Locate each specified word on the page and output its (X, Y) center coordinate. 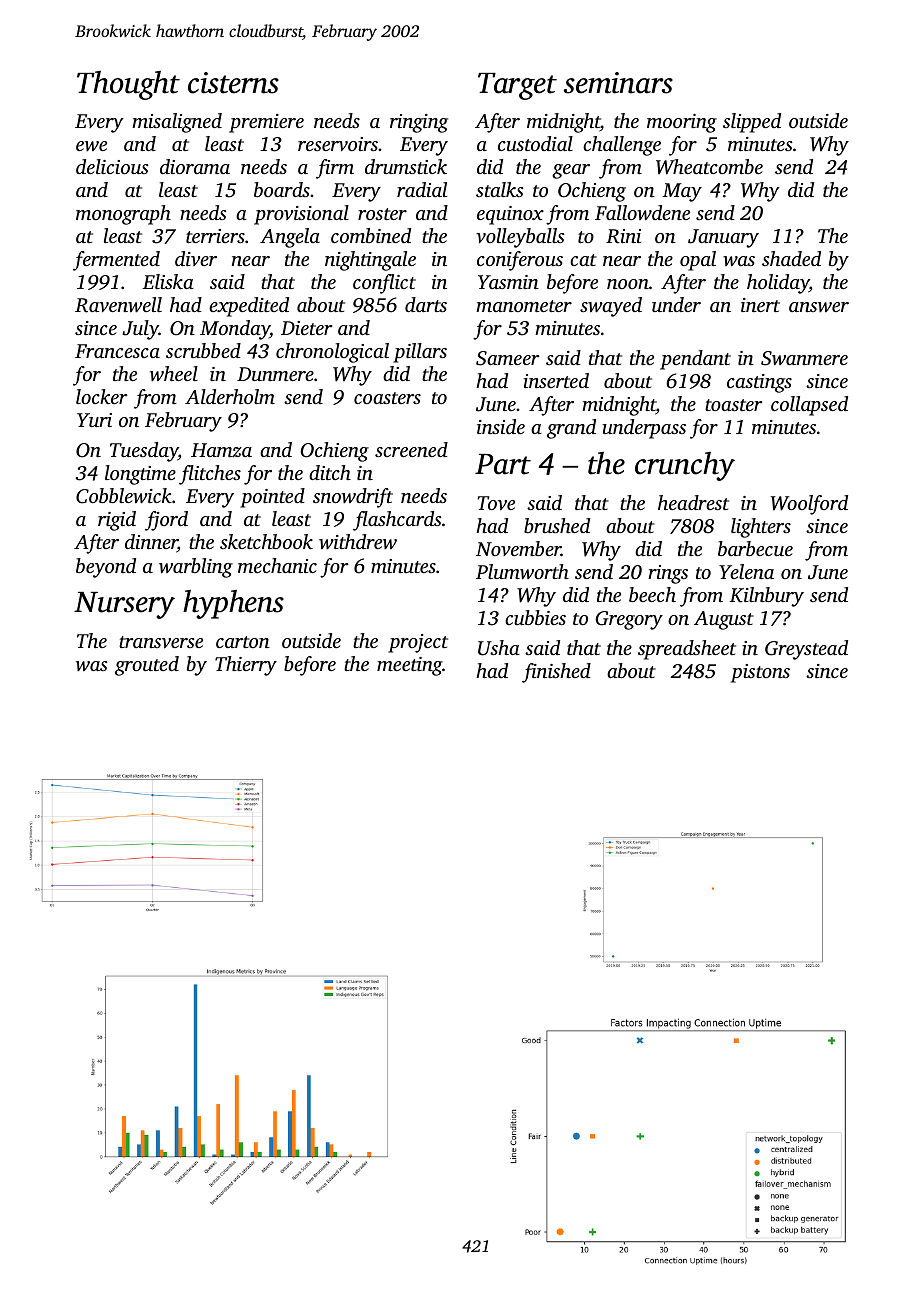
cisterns (233, 83)
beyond (106, 568)
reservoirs (338, 144)
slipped (752, 123)
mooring (682, 123)
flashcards (397, 521)
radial (422, 189)
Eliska (168, 281)
